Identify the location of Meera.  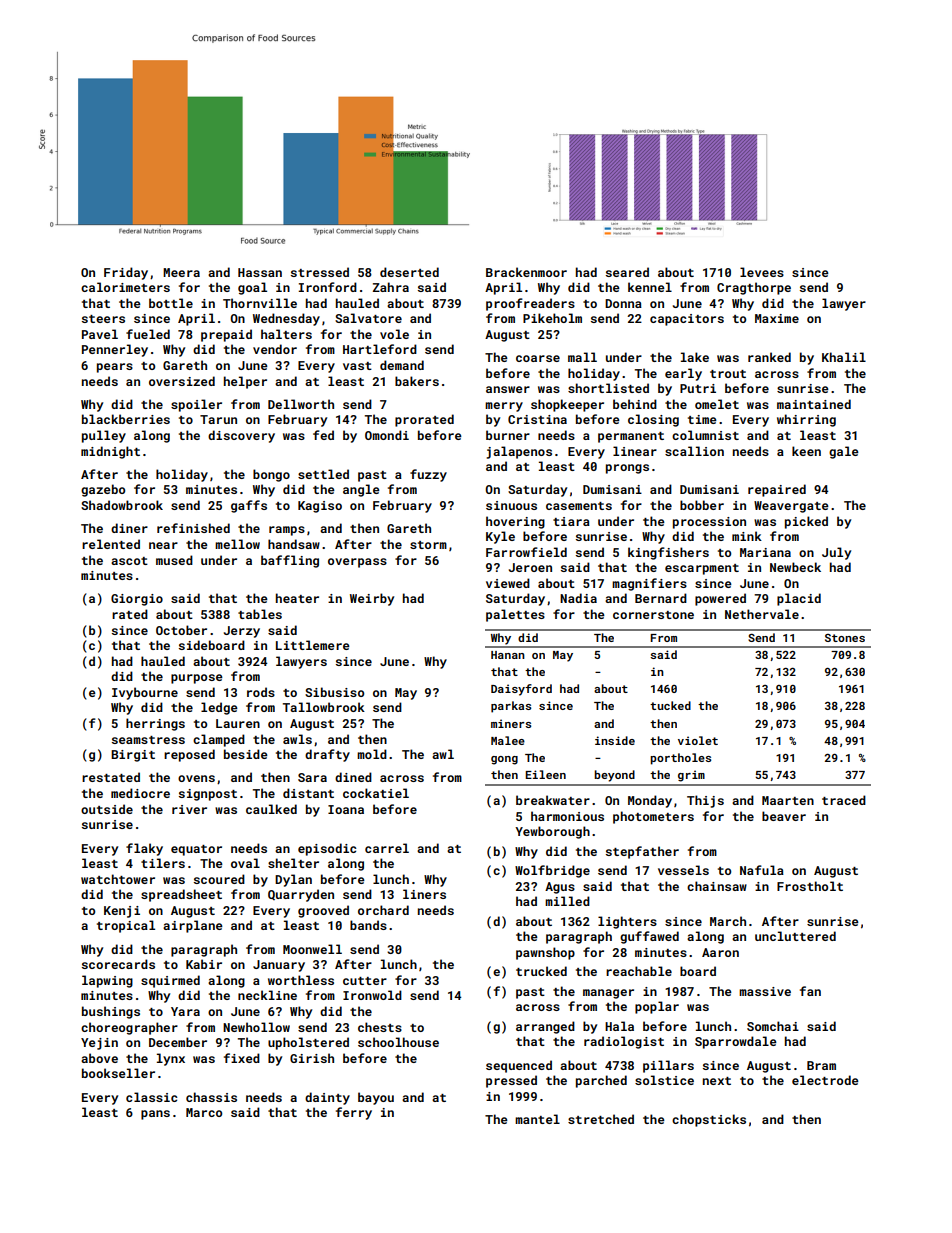
(181, 272).
